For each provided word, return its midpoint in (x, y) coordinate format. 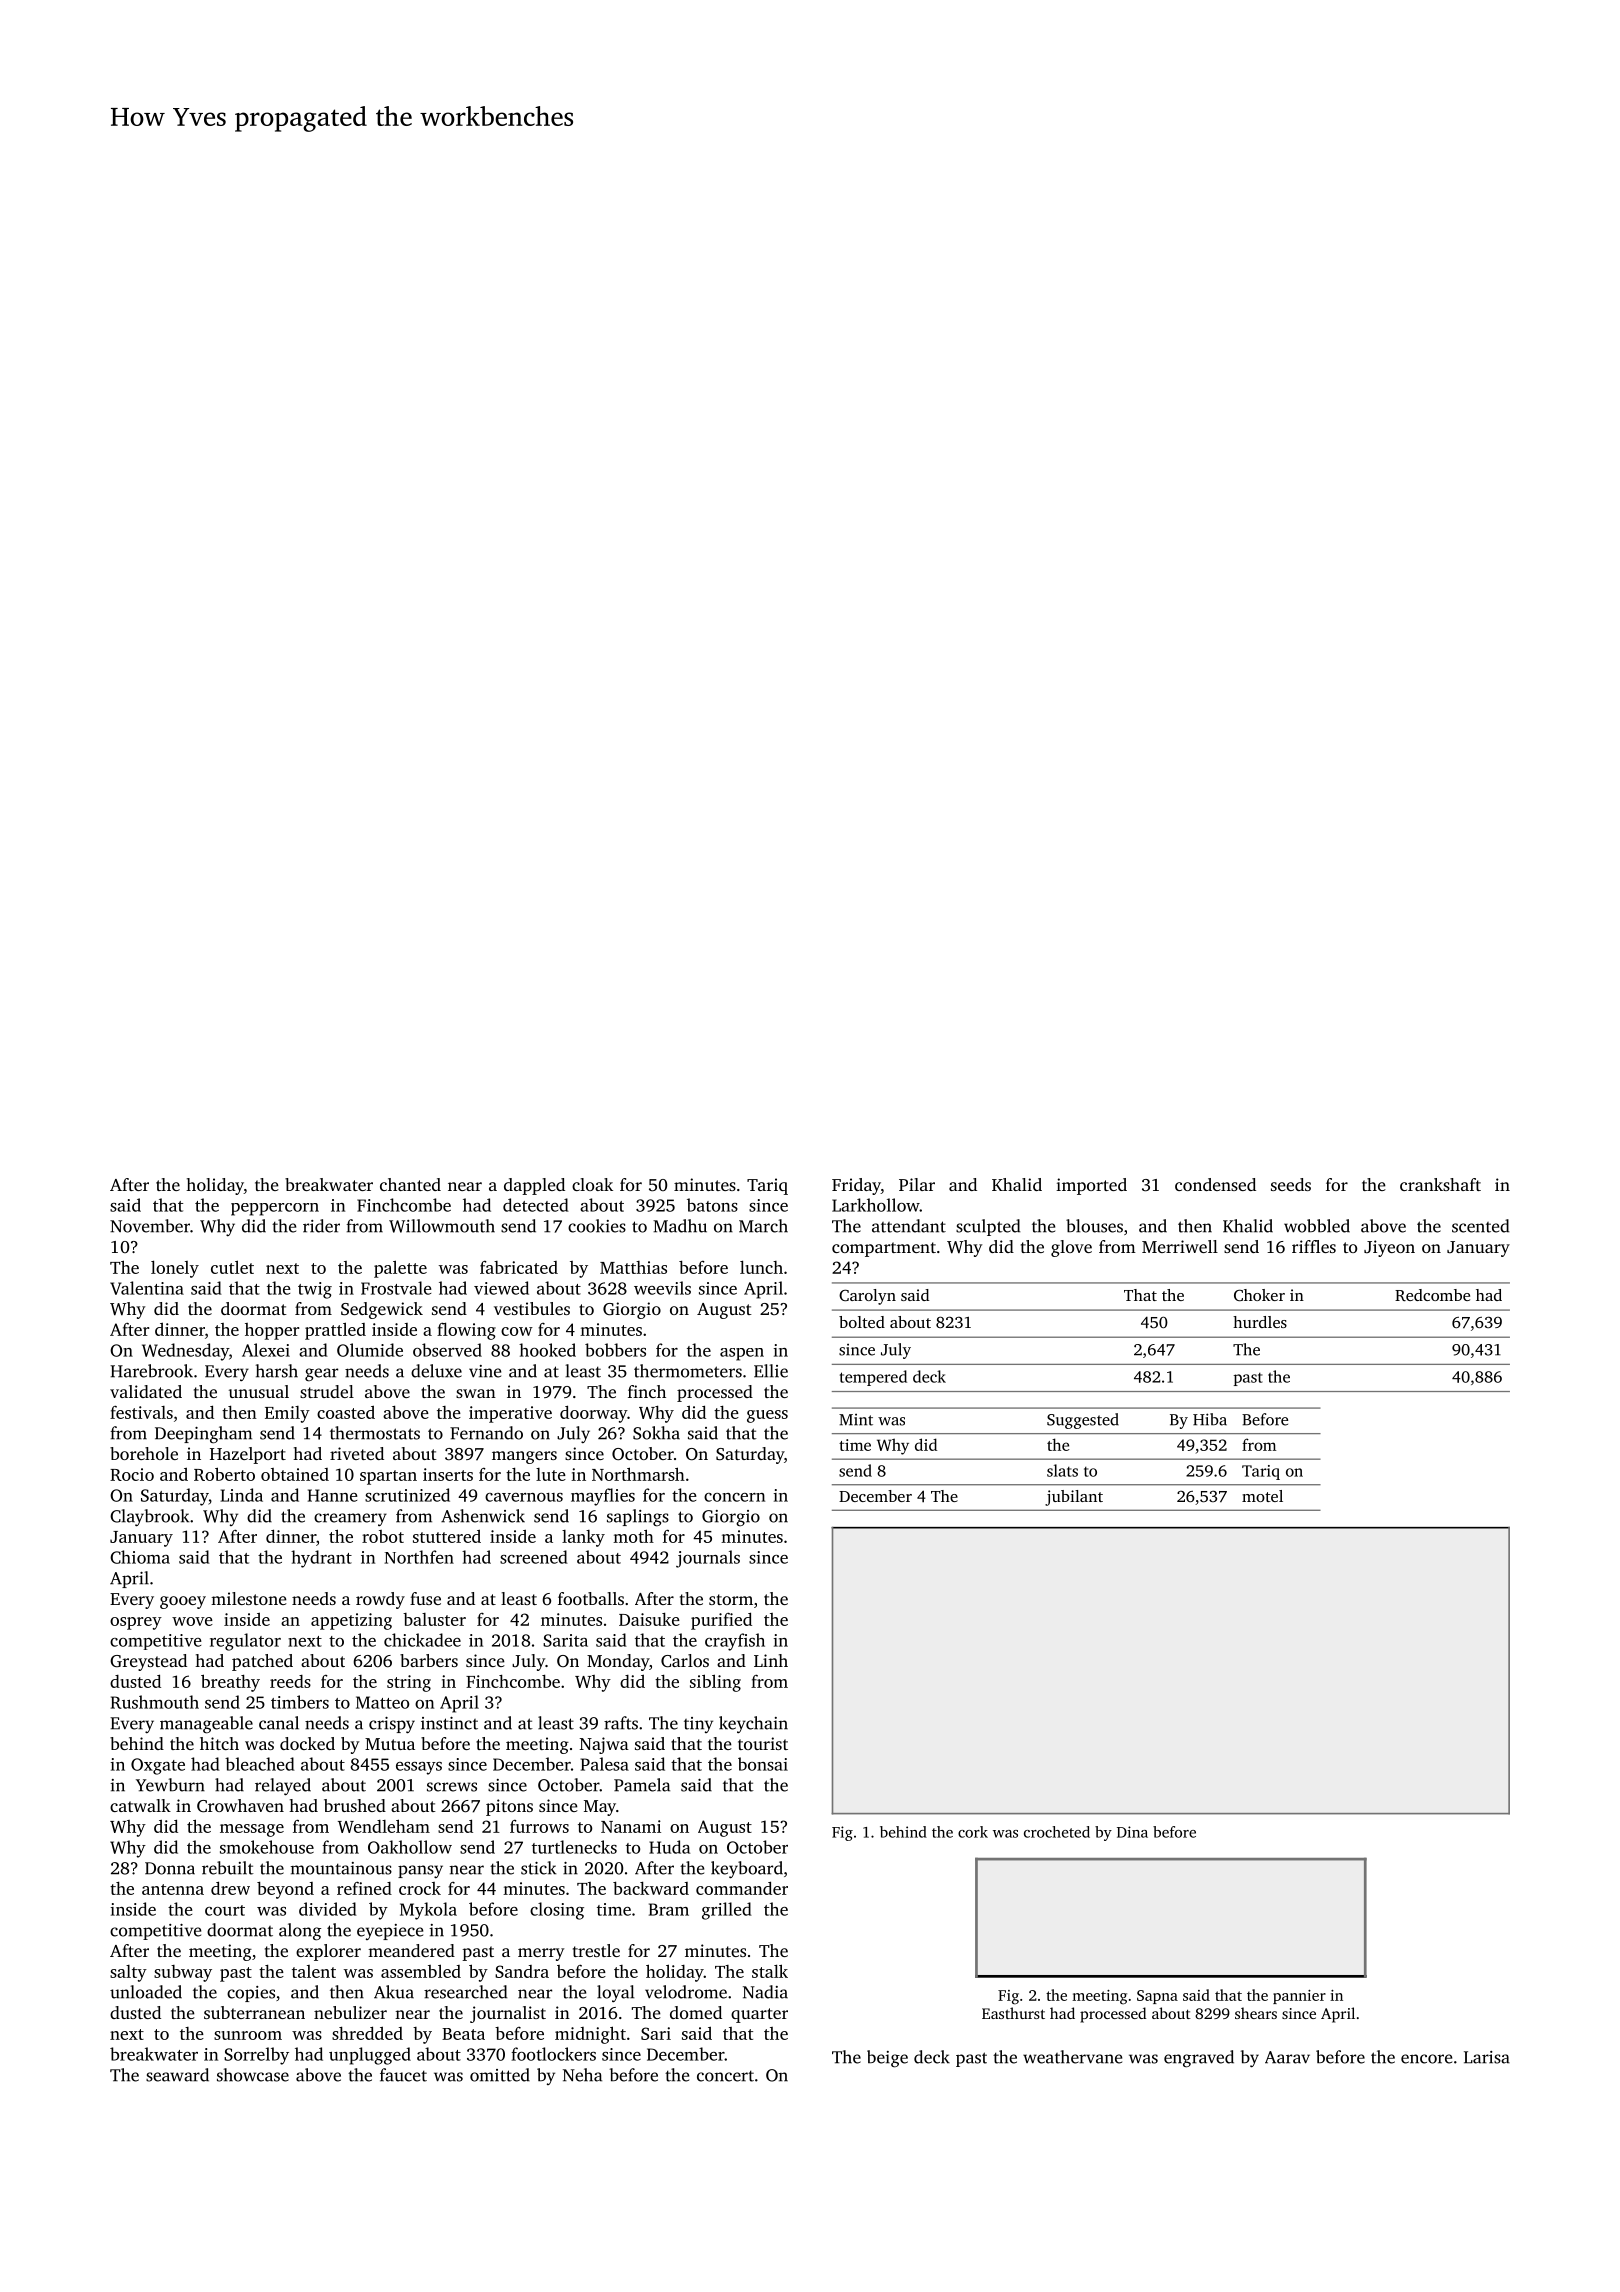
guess (767, 1416)
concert (725, 2076)
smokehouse (267, 1847)
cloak (592, 1184)
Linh (771, 1660)
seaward (177, 2075)
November (150, 1226)
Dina (1132, 1832)
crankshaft (1440, 1184)
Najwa (604, 1745)
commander (742, 1888)
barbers (429, 1660)
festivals (141, 1412)
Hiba (1210, 1419)
